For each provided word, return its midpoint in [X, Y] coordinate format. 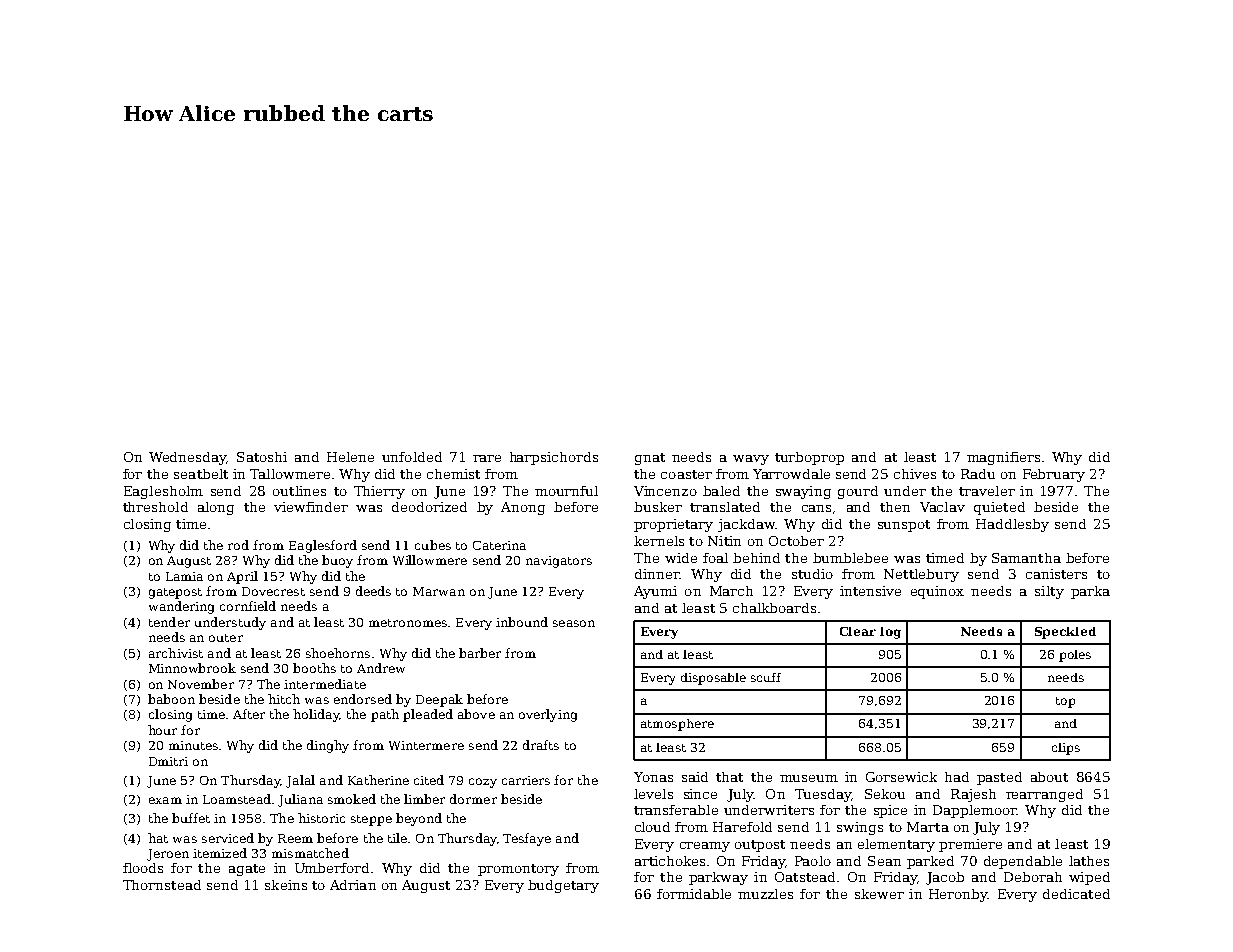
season [574, 623]
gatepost [175, 593]
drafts [541, 745]
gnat [650, 459]
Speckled [1065, 633]
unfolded [412, 457]
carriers [526, 780]
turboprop [809, 458]
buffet [191, 818]
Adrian [353, 885]
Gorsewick [901, 777]
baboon [171, 699]
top [1065, 702]
